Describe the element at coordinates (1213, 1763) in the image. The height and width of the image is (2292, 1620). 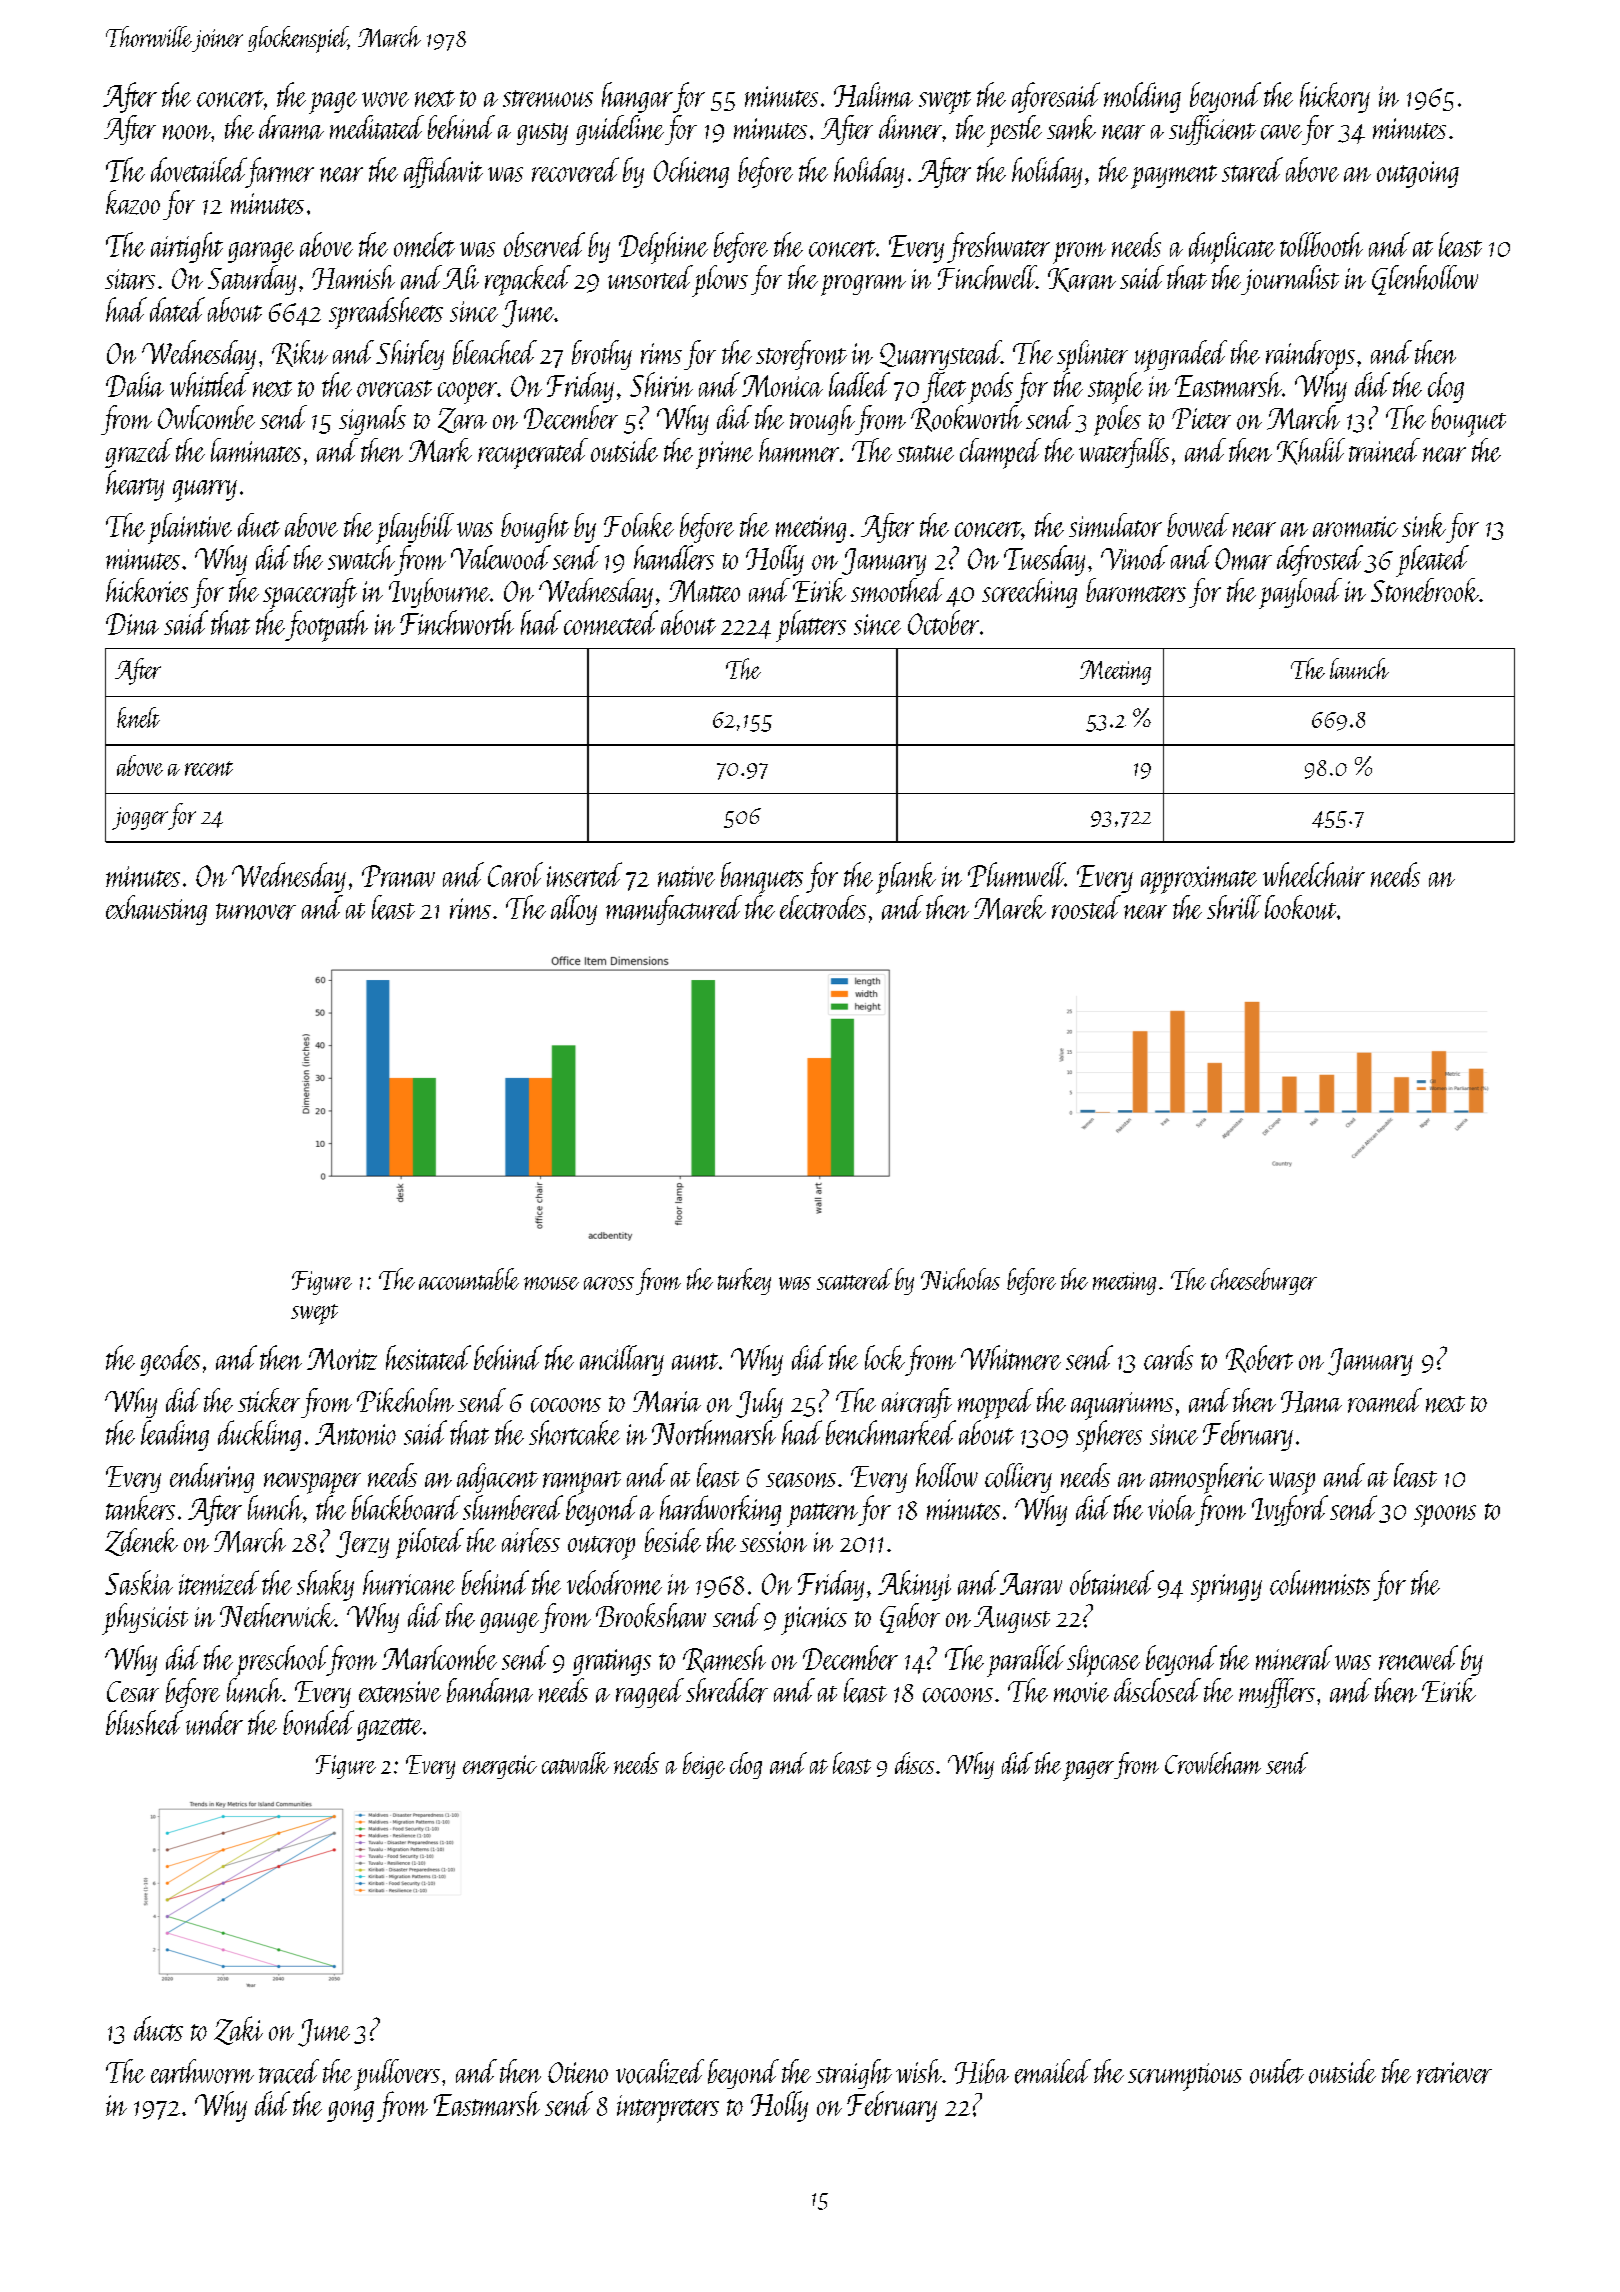
I see `Crowleham` at that location.
